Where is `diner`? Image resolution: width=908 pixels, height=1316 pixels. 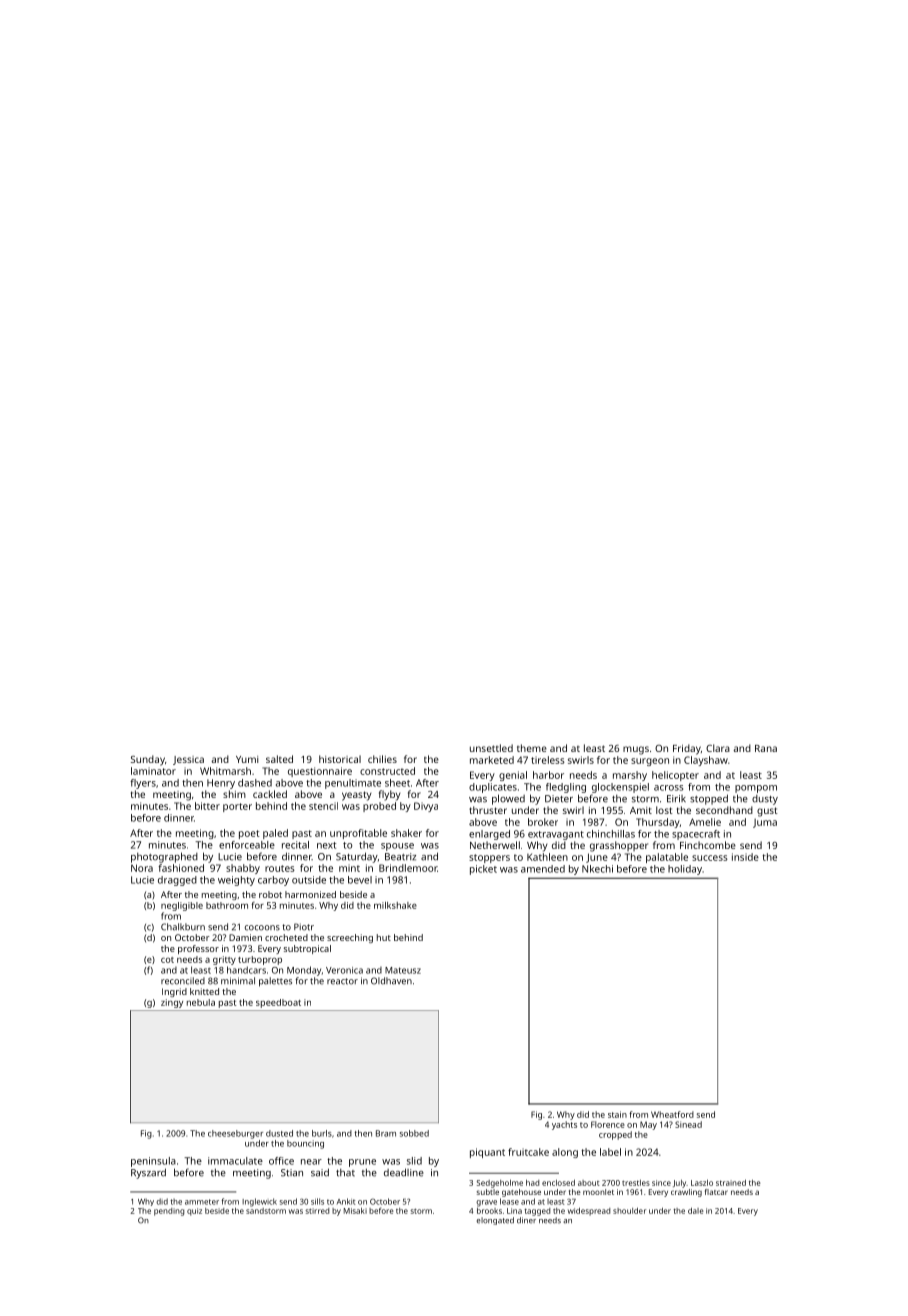
diner is located at coordinates (526, 1220).
